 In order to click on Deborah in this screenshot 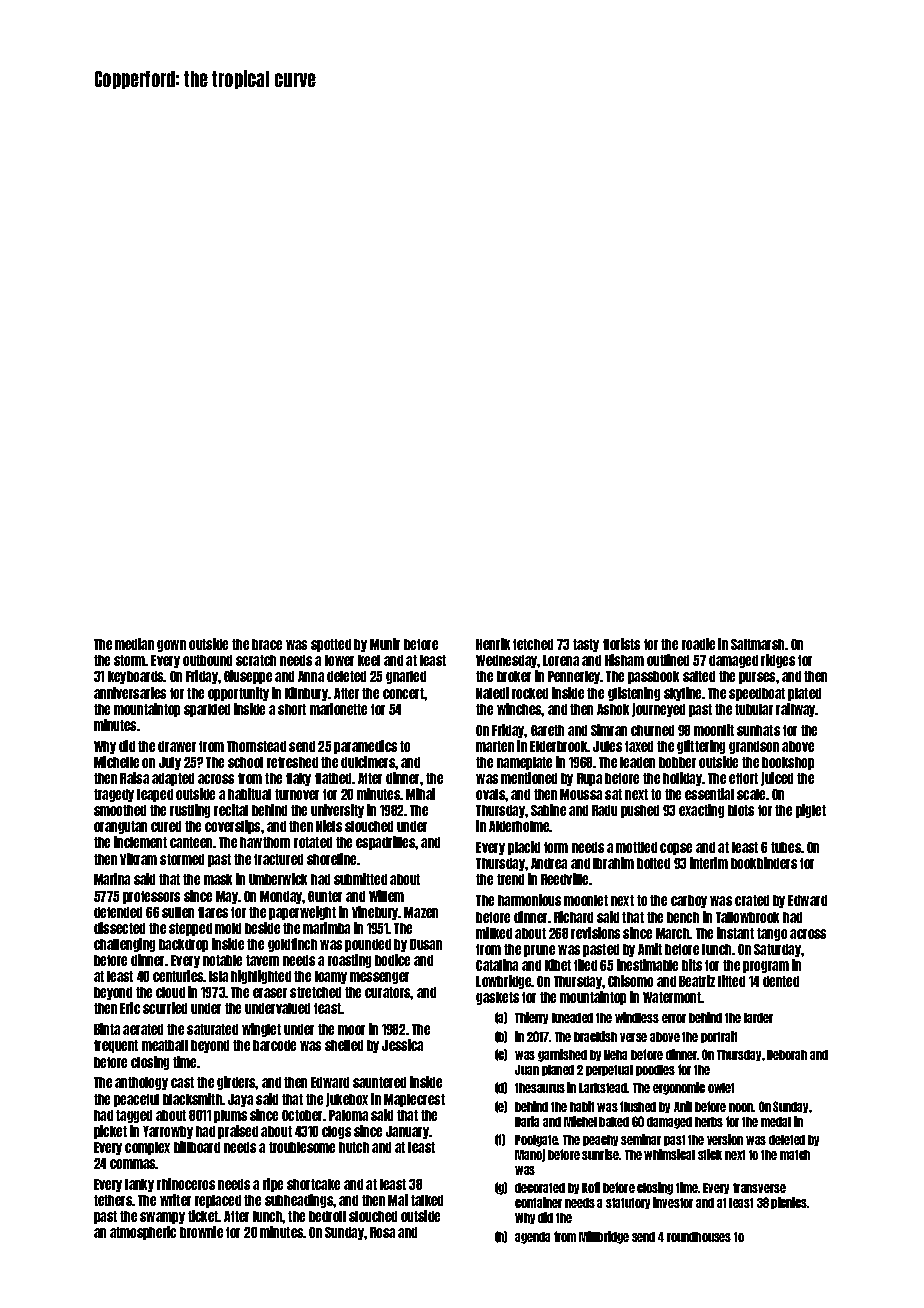, I will do `click(787, 1055)`.
